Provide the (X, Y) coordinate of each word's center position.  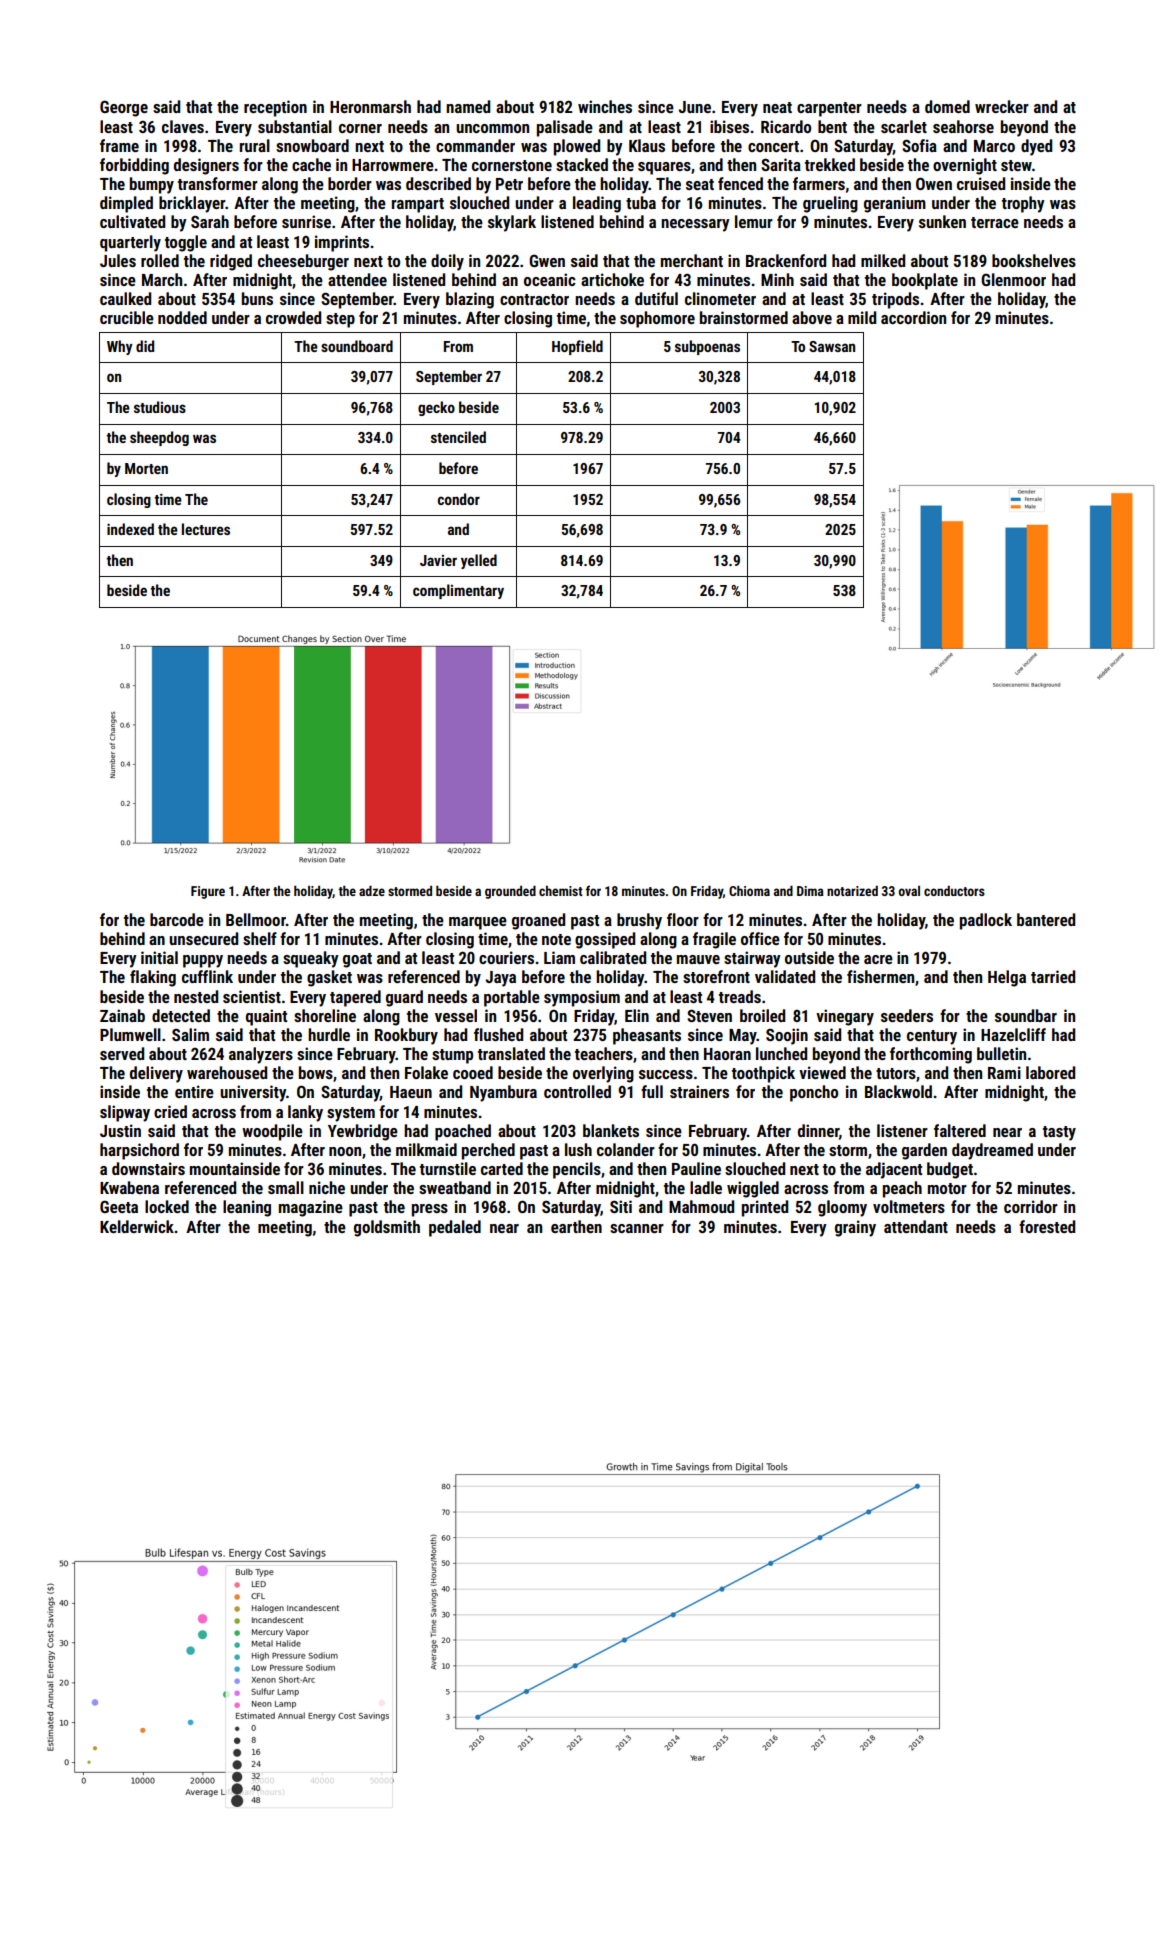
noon (345, 1151)
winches (605, 106)
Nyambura (503, 1093)
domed (947, 106)
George (124, 108)
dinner (818, 1130)
